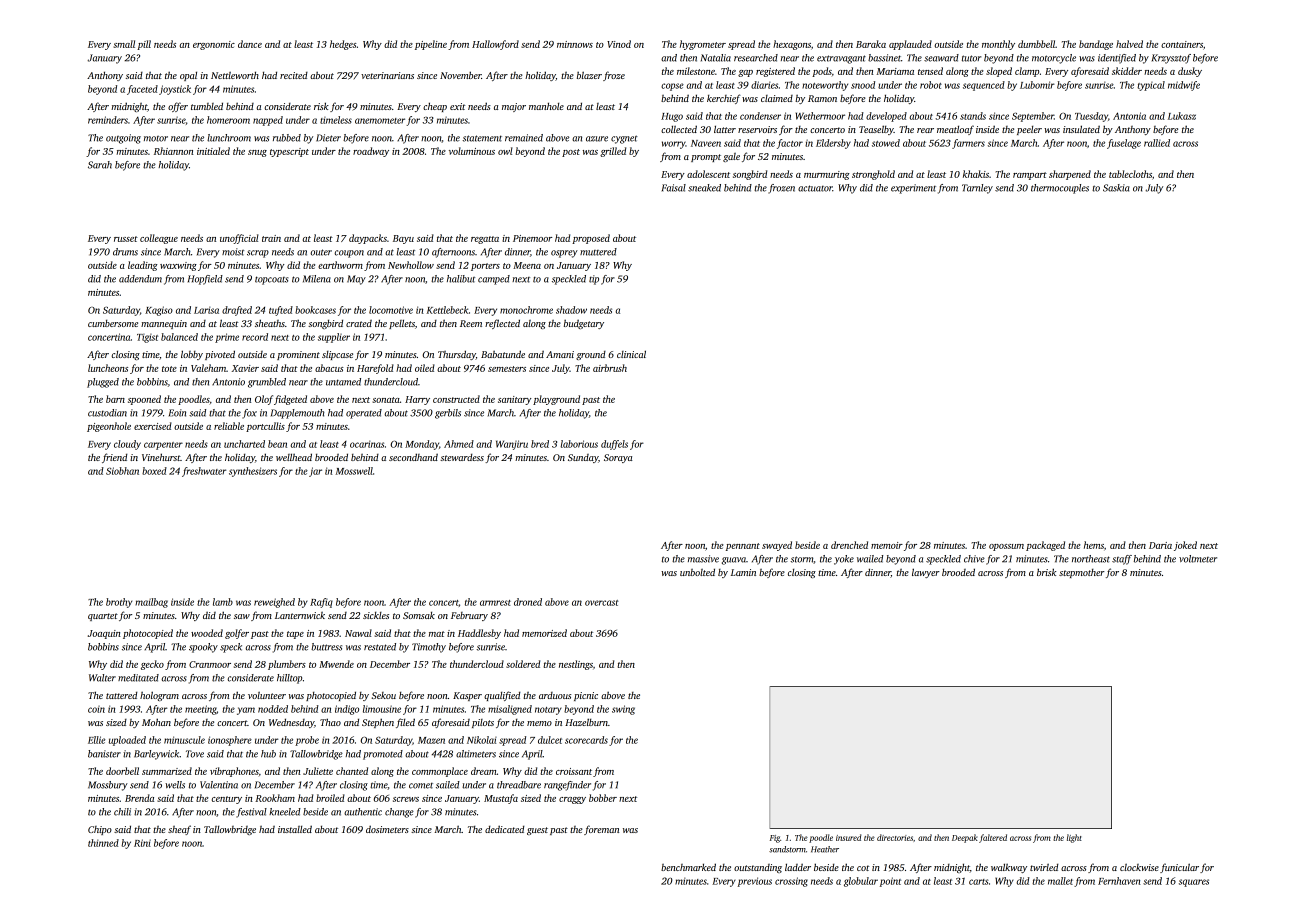  Describe the element at coordinates (1185, 546) in the document. I see `joked` at that location.
